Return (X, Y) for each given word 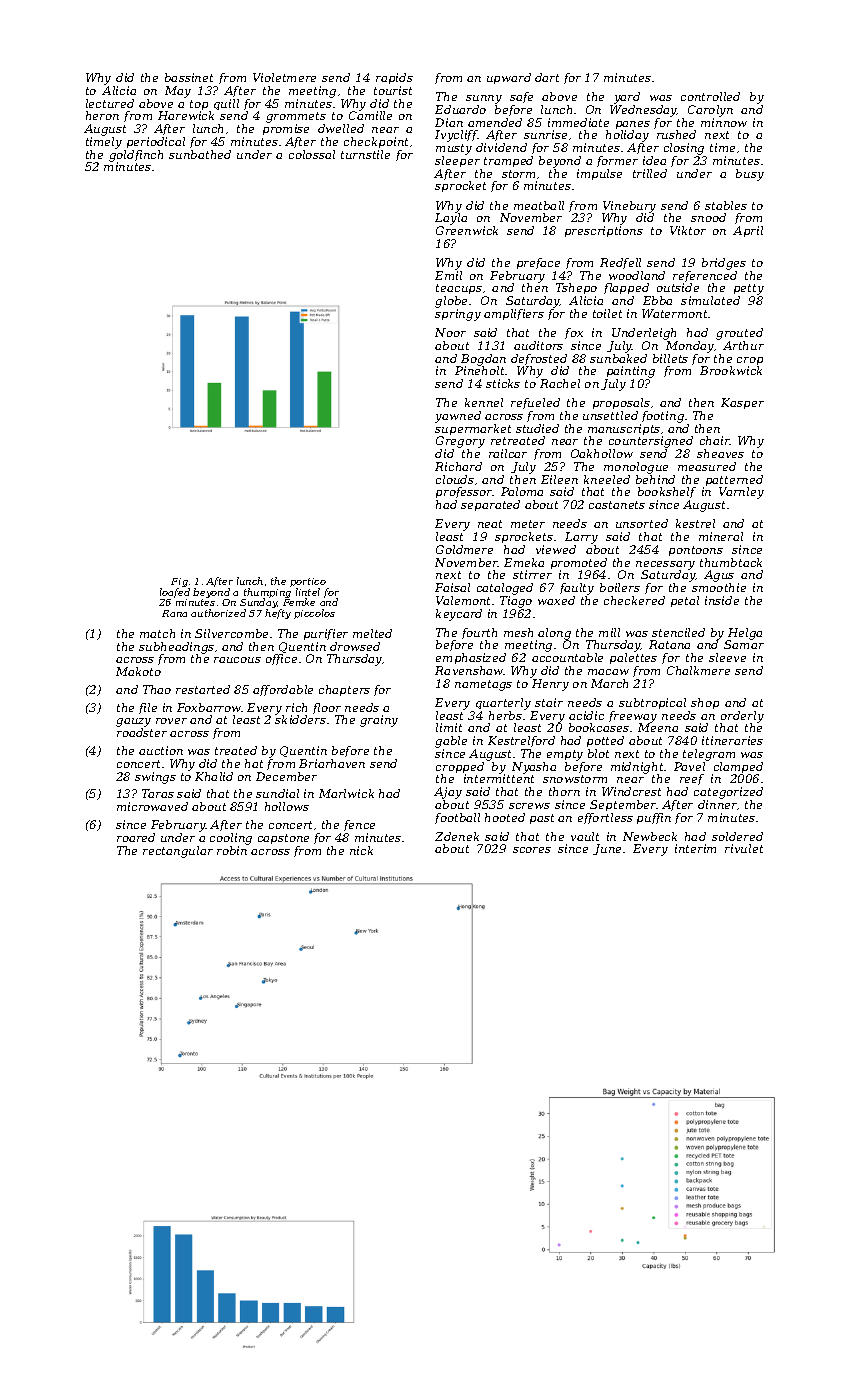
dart (547, 77)
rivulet (744, 848)
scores (532, 850)
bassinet (189, 77)
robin (232, 850)
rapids (394, 78)
